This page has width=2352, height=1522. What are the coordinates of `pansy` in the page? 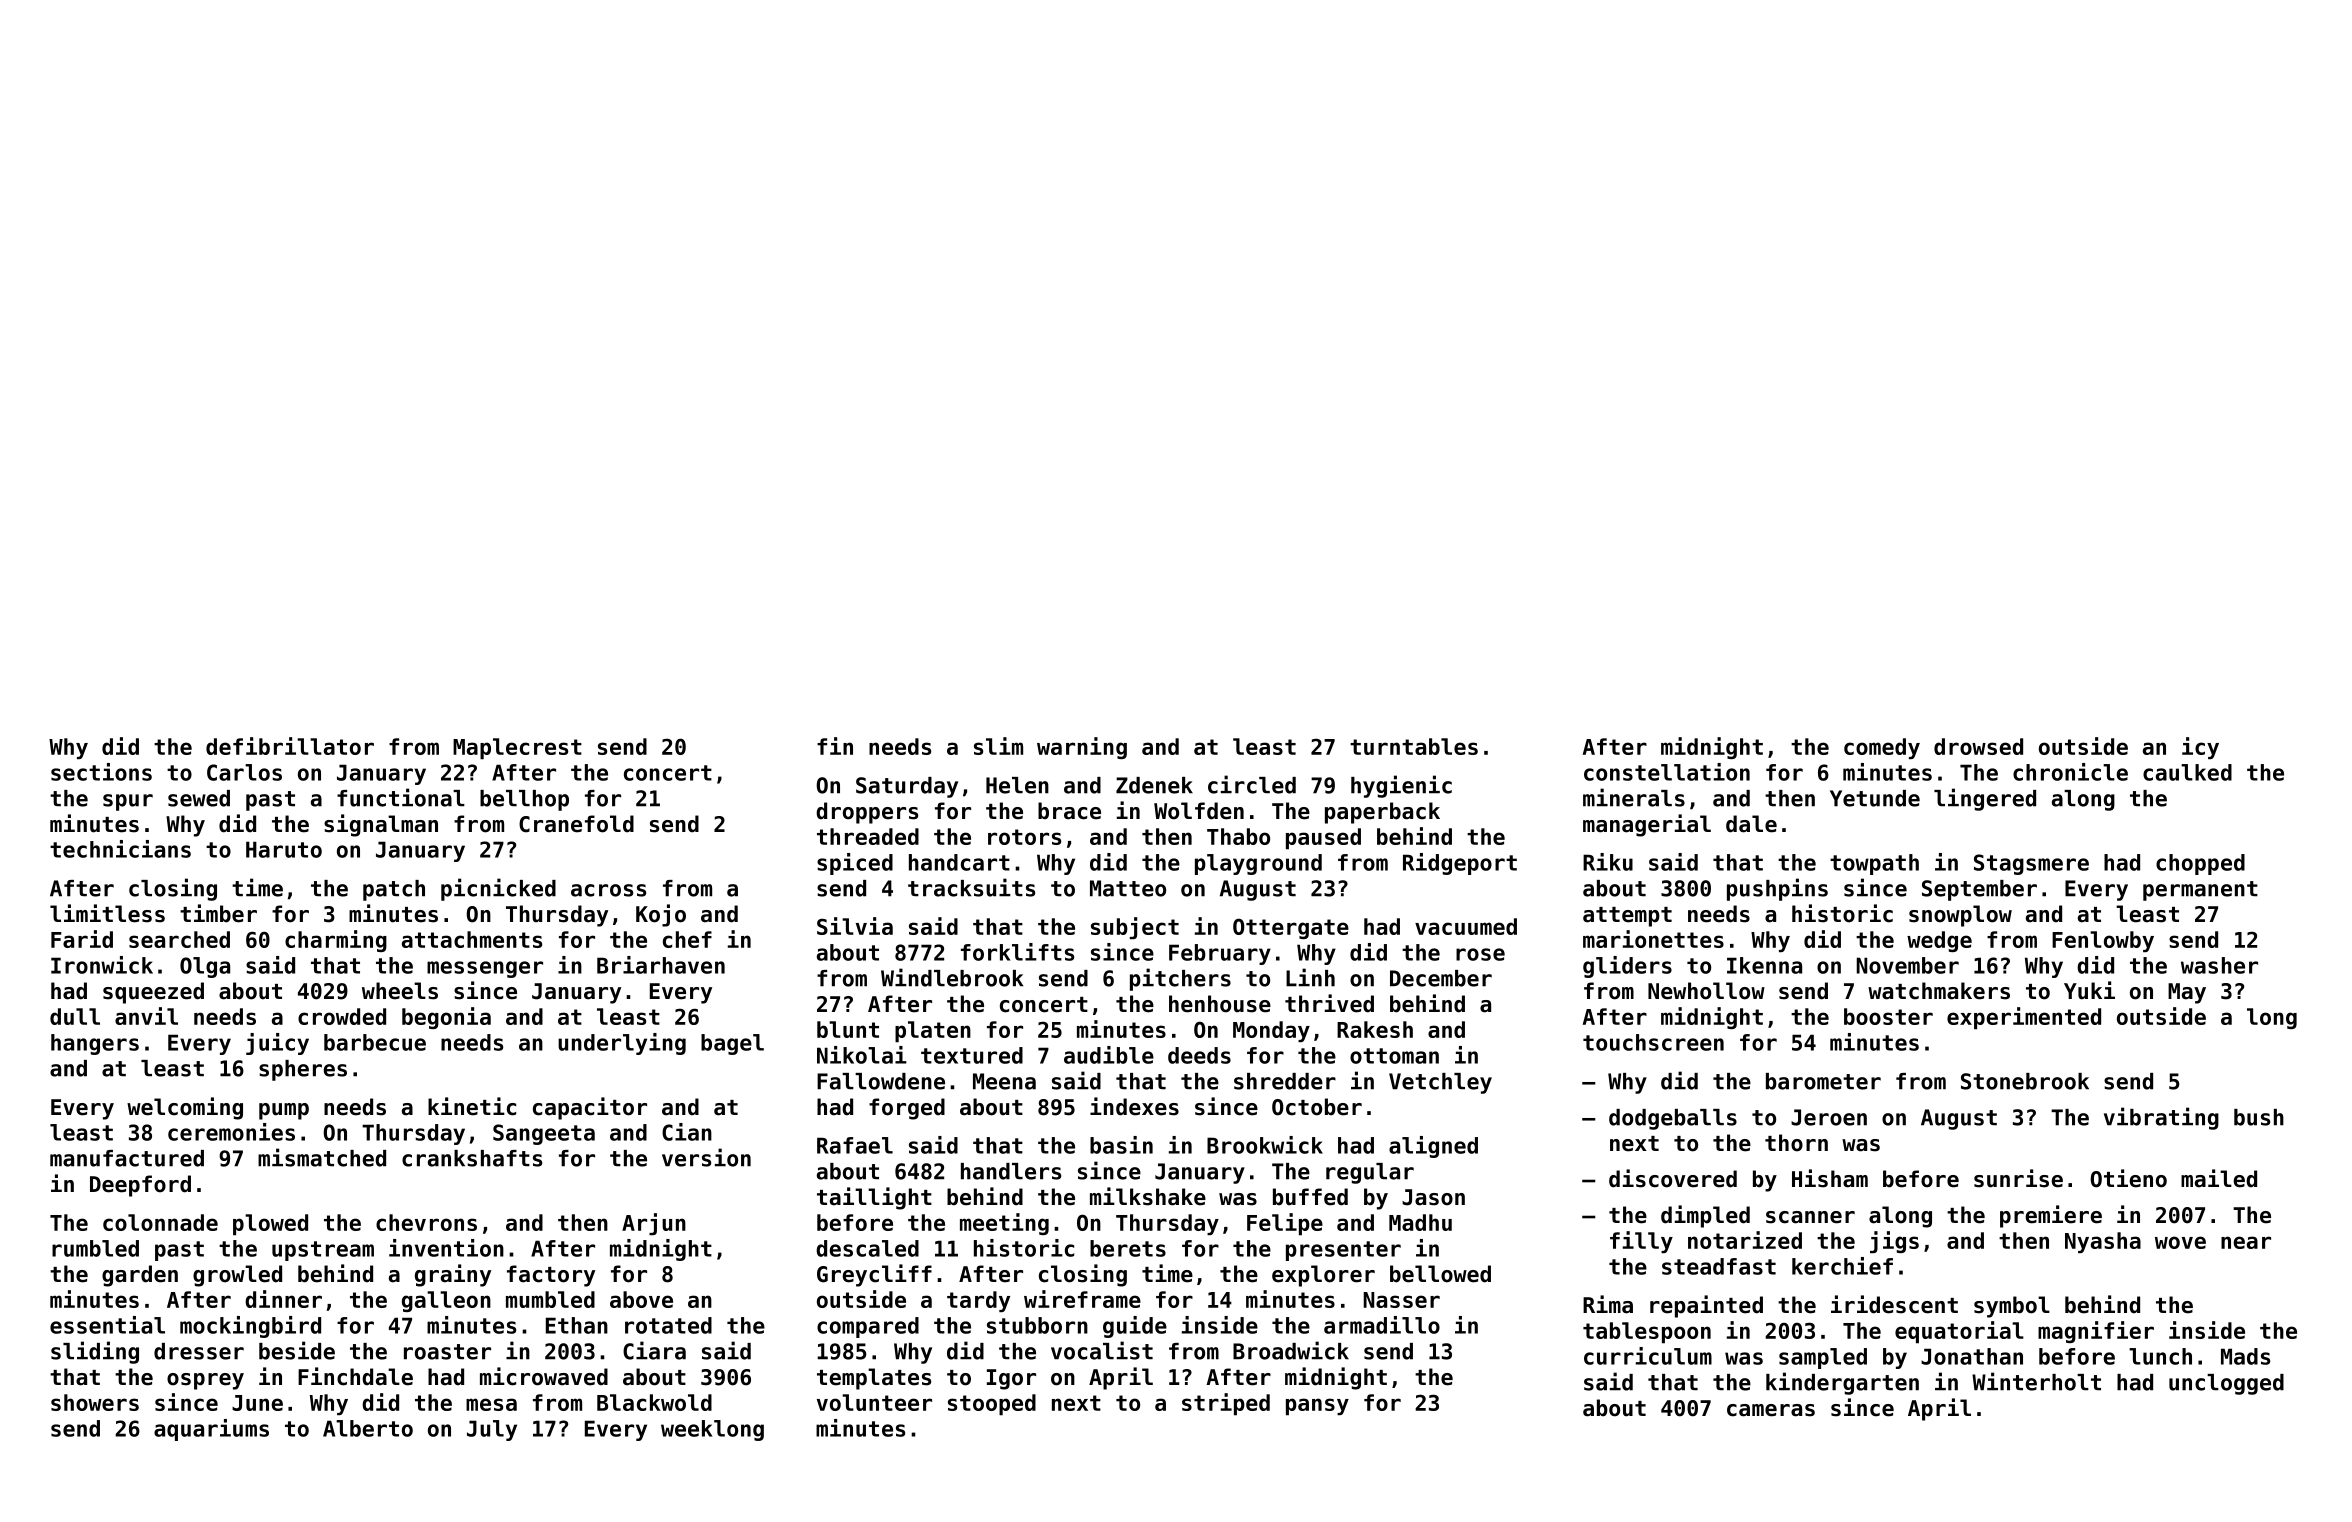 It's located at (1317, 1407).
